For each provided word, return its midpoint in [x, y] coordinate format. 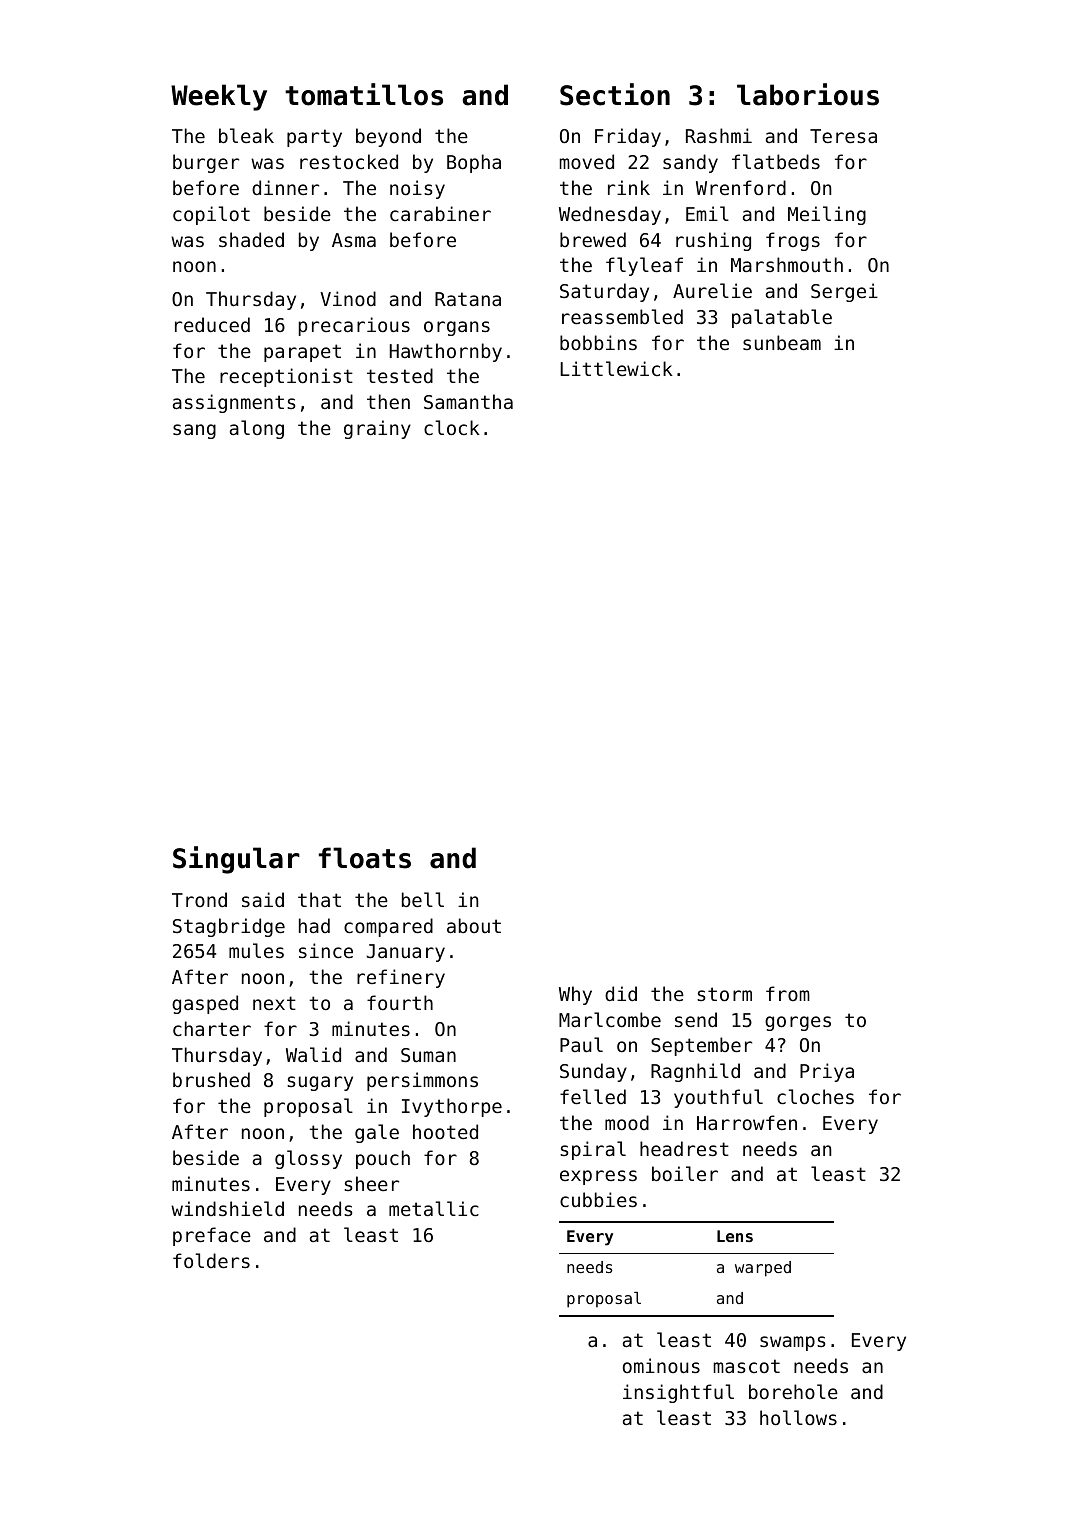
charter [212, 1028]
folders [211, 1260]
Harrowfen [747, 1122]
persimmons [422, 1081]
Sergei [844, 292]
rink [629, 187]
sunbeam [782, 342]
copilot [211, 215]
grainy [377, 429]
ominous [661, 1365]
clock [452, 427]
